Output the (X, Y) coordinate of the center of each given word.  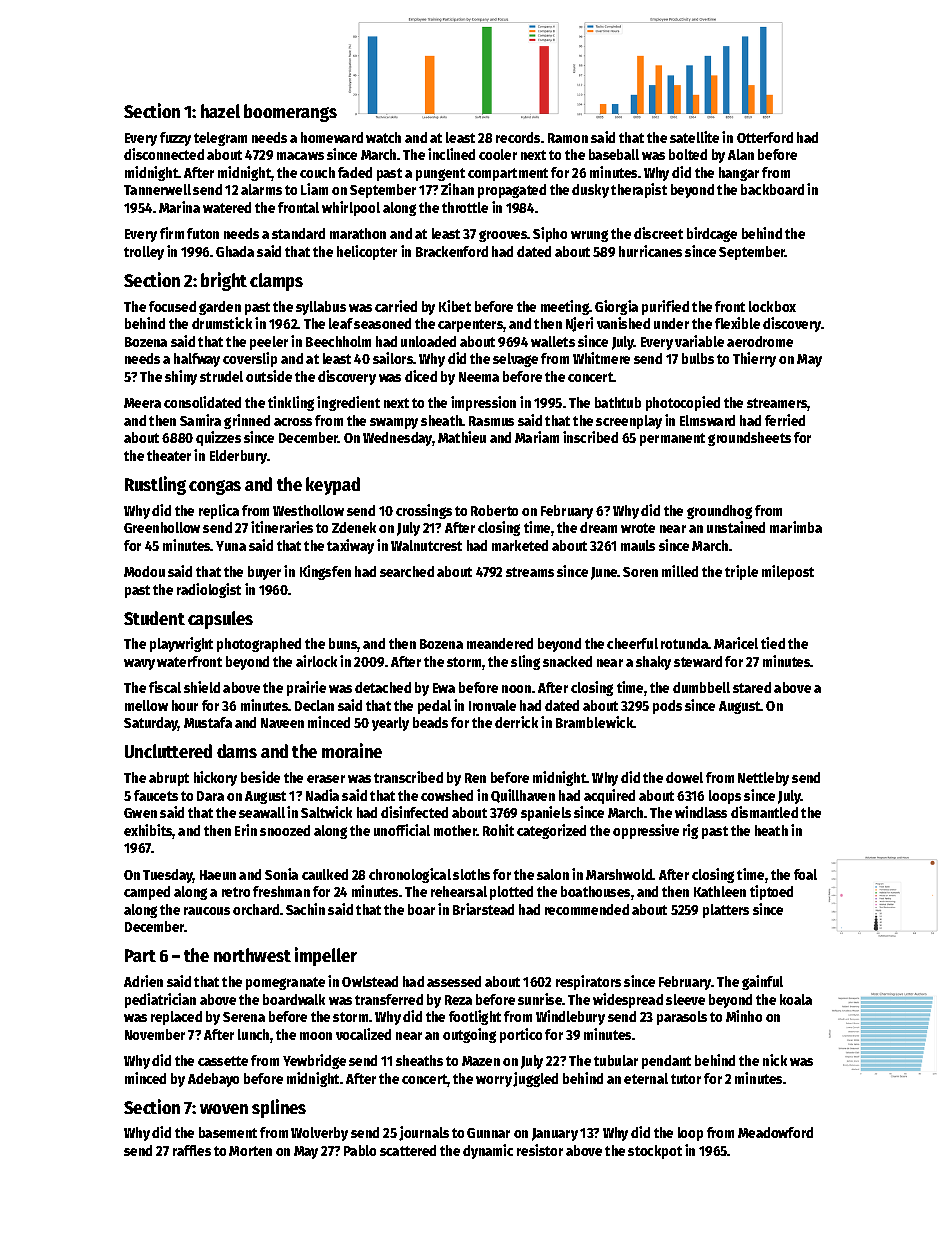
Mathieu (462, 437)
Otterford (765, 137)
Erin (246, 830)
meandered (500, 643)
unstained (736, 527)
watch (383, 137)
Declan (314, 705)
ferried (785, 420)
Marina (179, 207)
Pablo (360, 1150)
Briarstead (483, 909)
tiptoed (771, 892)
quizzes (218, 438)
